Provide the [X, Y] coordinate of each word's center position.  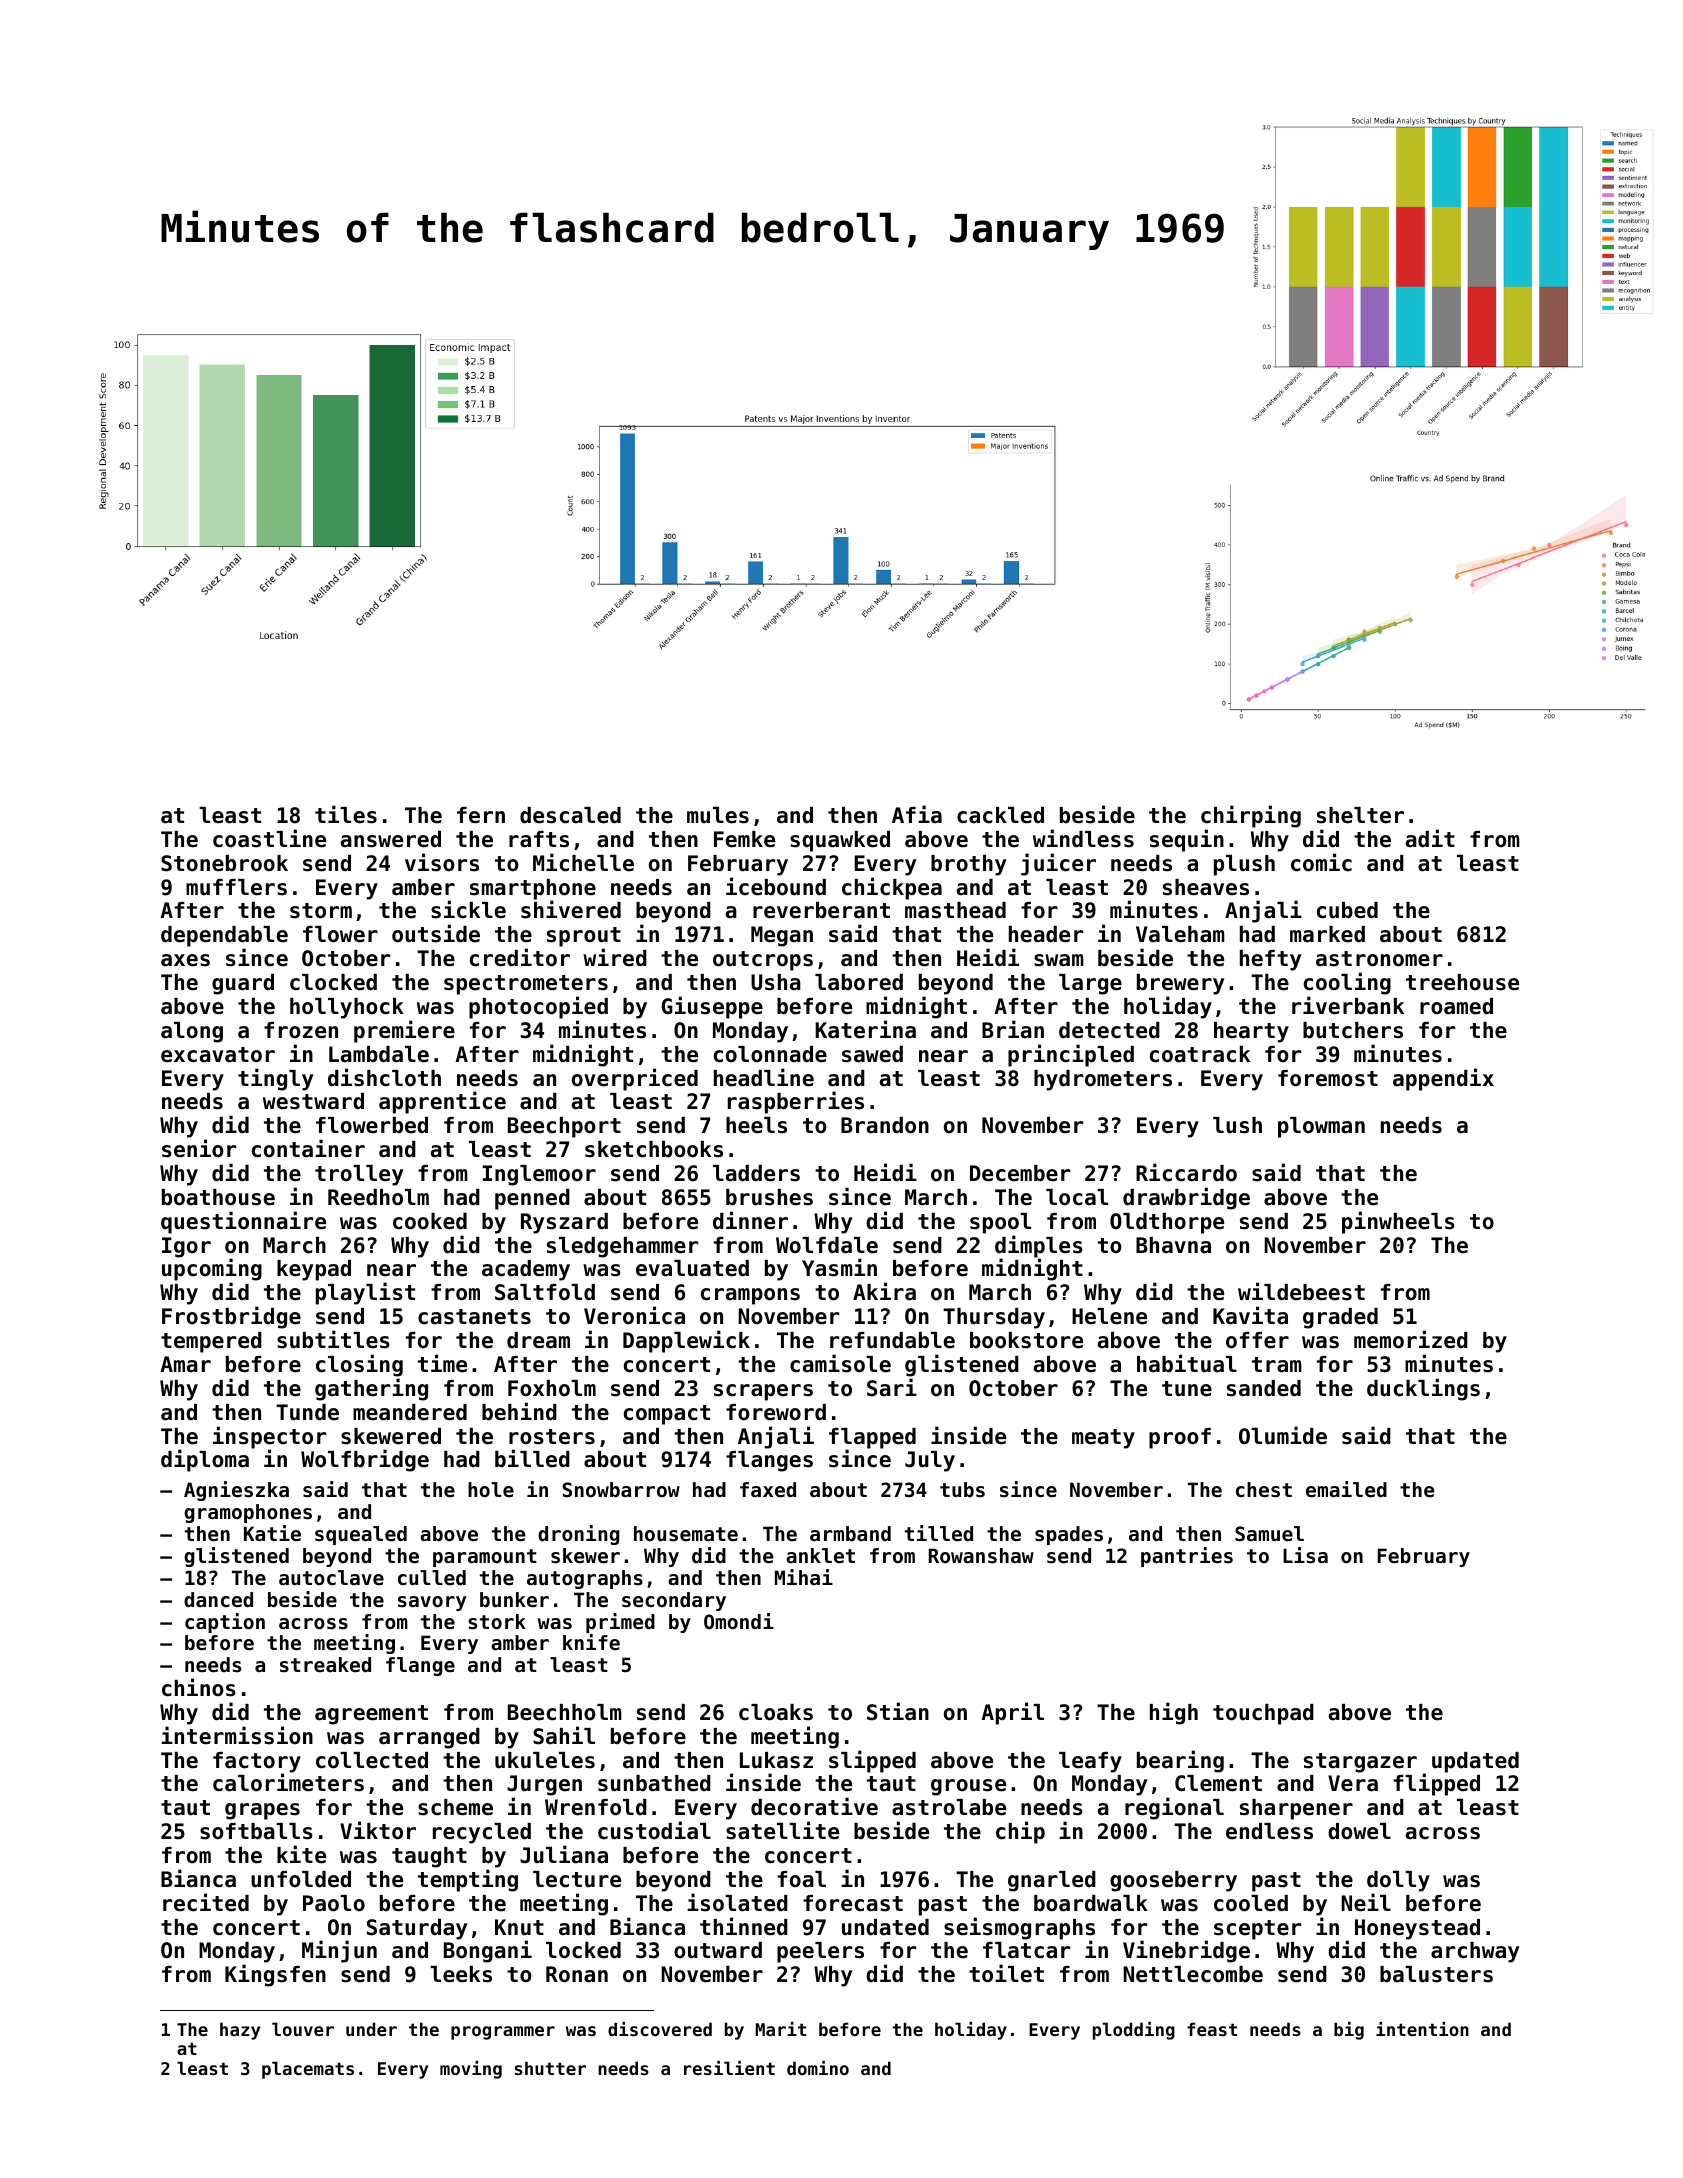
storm [321, 911]
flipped [1437, 1785]
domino [818, 2068]
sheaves [1206, 887]
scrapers [763, 1392]
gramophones [248, 1513]
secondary [674, 1601]
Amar [185, 1364]
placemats [308, 2070]
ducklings [1423, 1389]
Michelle [583, 862]
